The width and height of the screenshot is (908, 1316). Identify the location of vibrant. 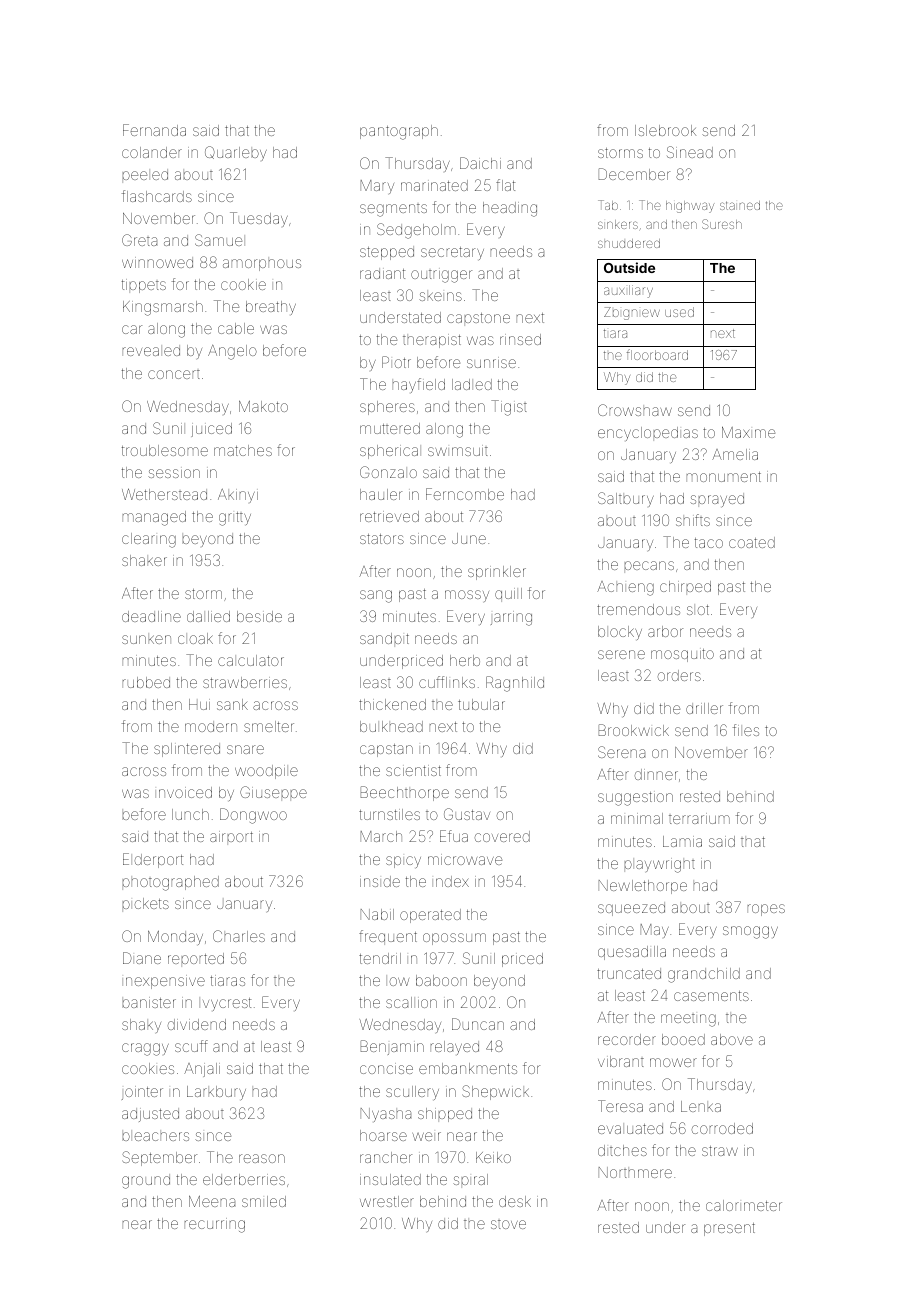
(621, 1061).
